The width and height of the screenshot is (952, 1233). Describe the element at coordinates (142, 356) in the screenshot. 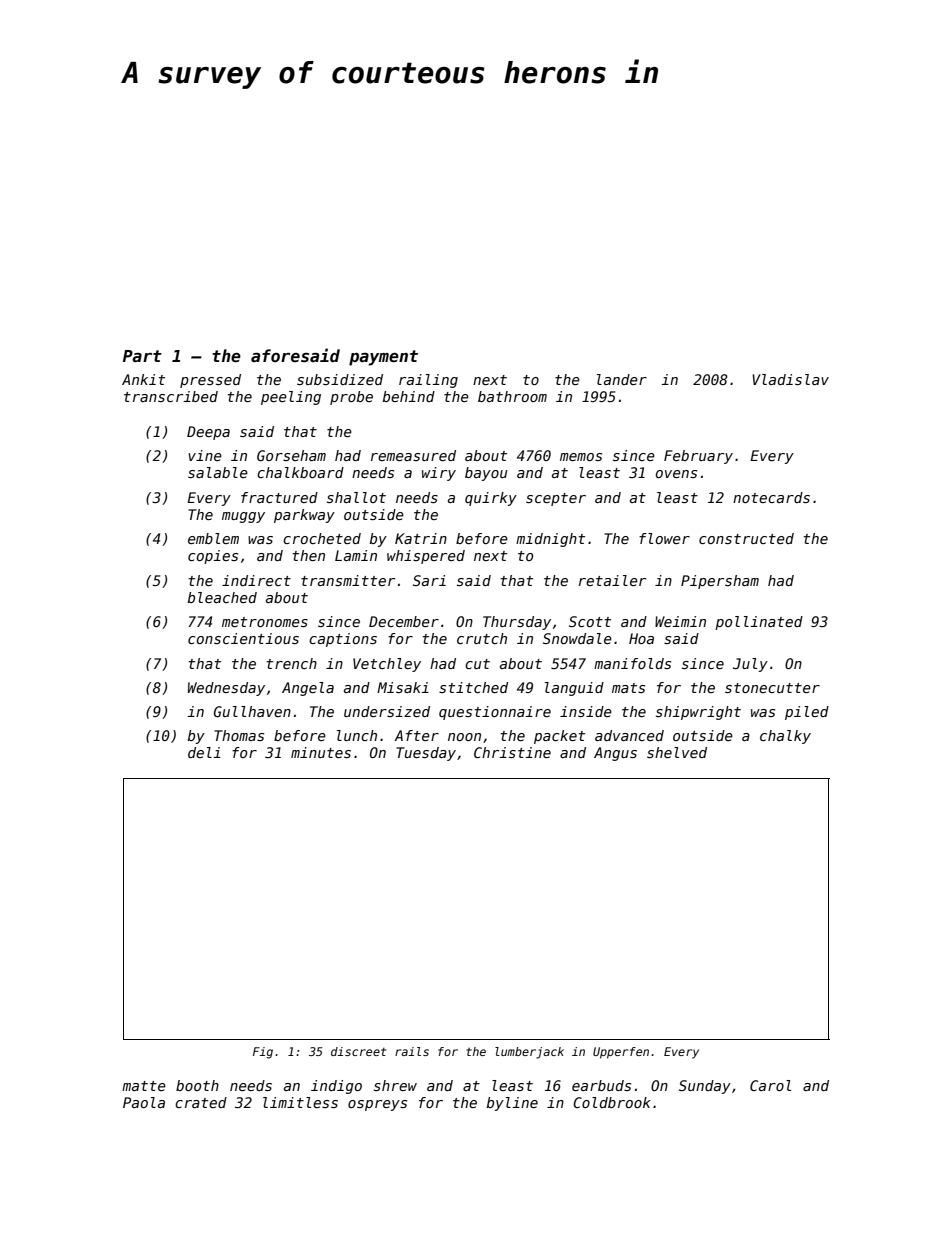

I see `Part` at that location.
